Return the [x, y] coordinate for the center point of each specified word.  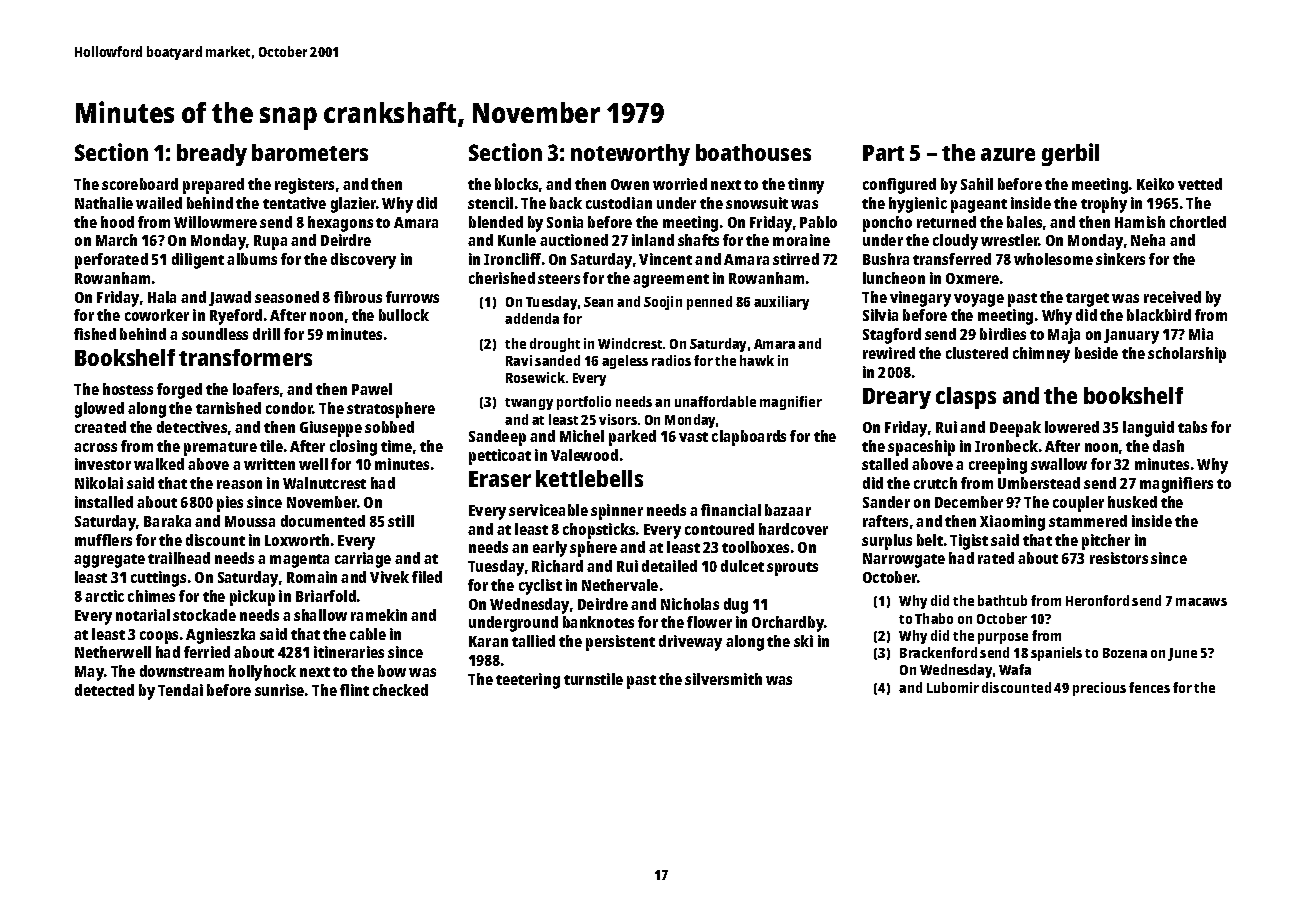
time [396, 446]
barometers [310, 152]
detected [104, 690]
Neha [1148, 240]
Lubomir [953, 687]
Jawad [230, 298]
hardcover [793, 529]
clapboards [749, 438]
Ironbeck [1006, 446]
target [1087, 300]
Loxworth [297, 540]
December [969, 502]
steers [559, 279]
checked [400, 690]
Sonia [565, 222]
